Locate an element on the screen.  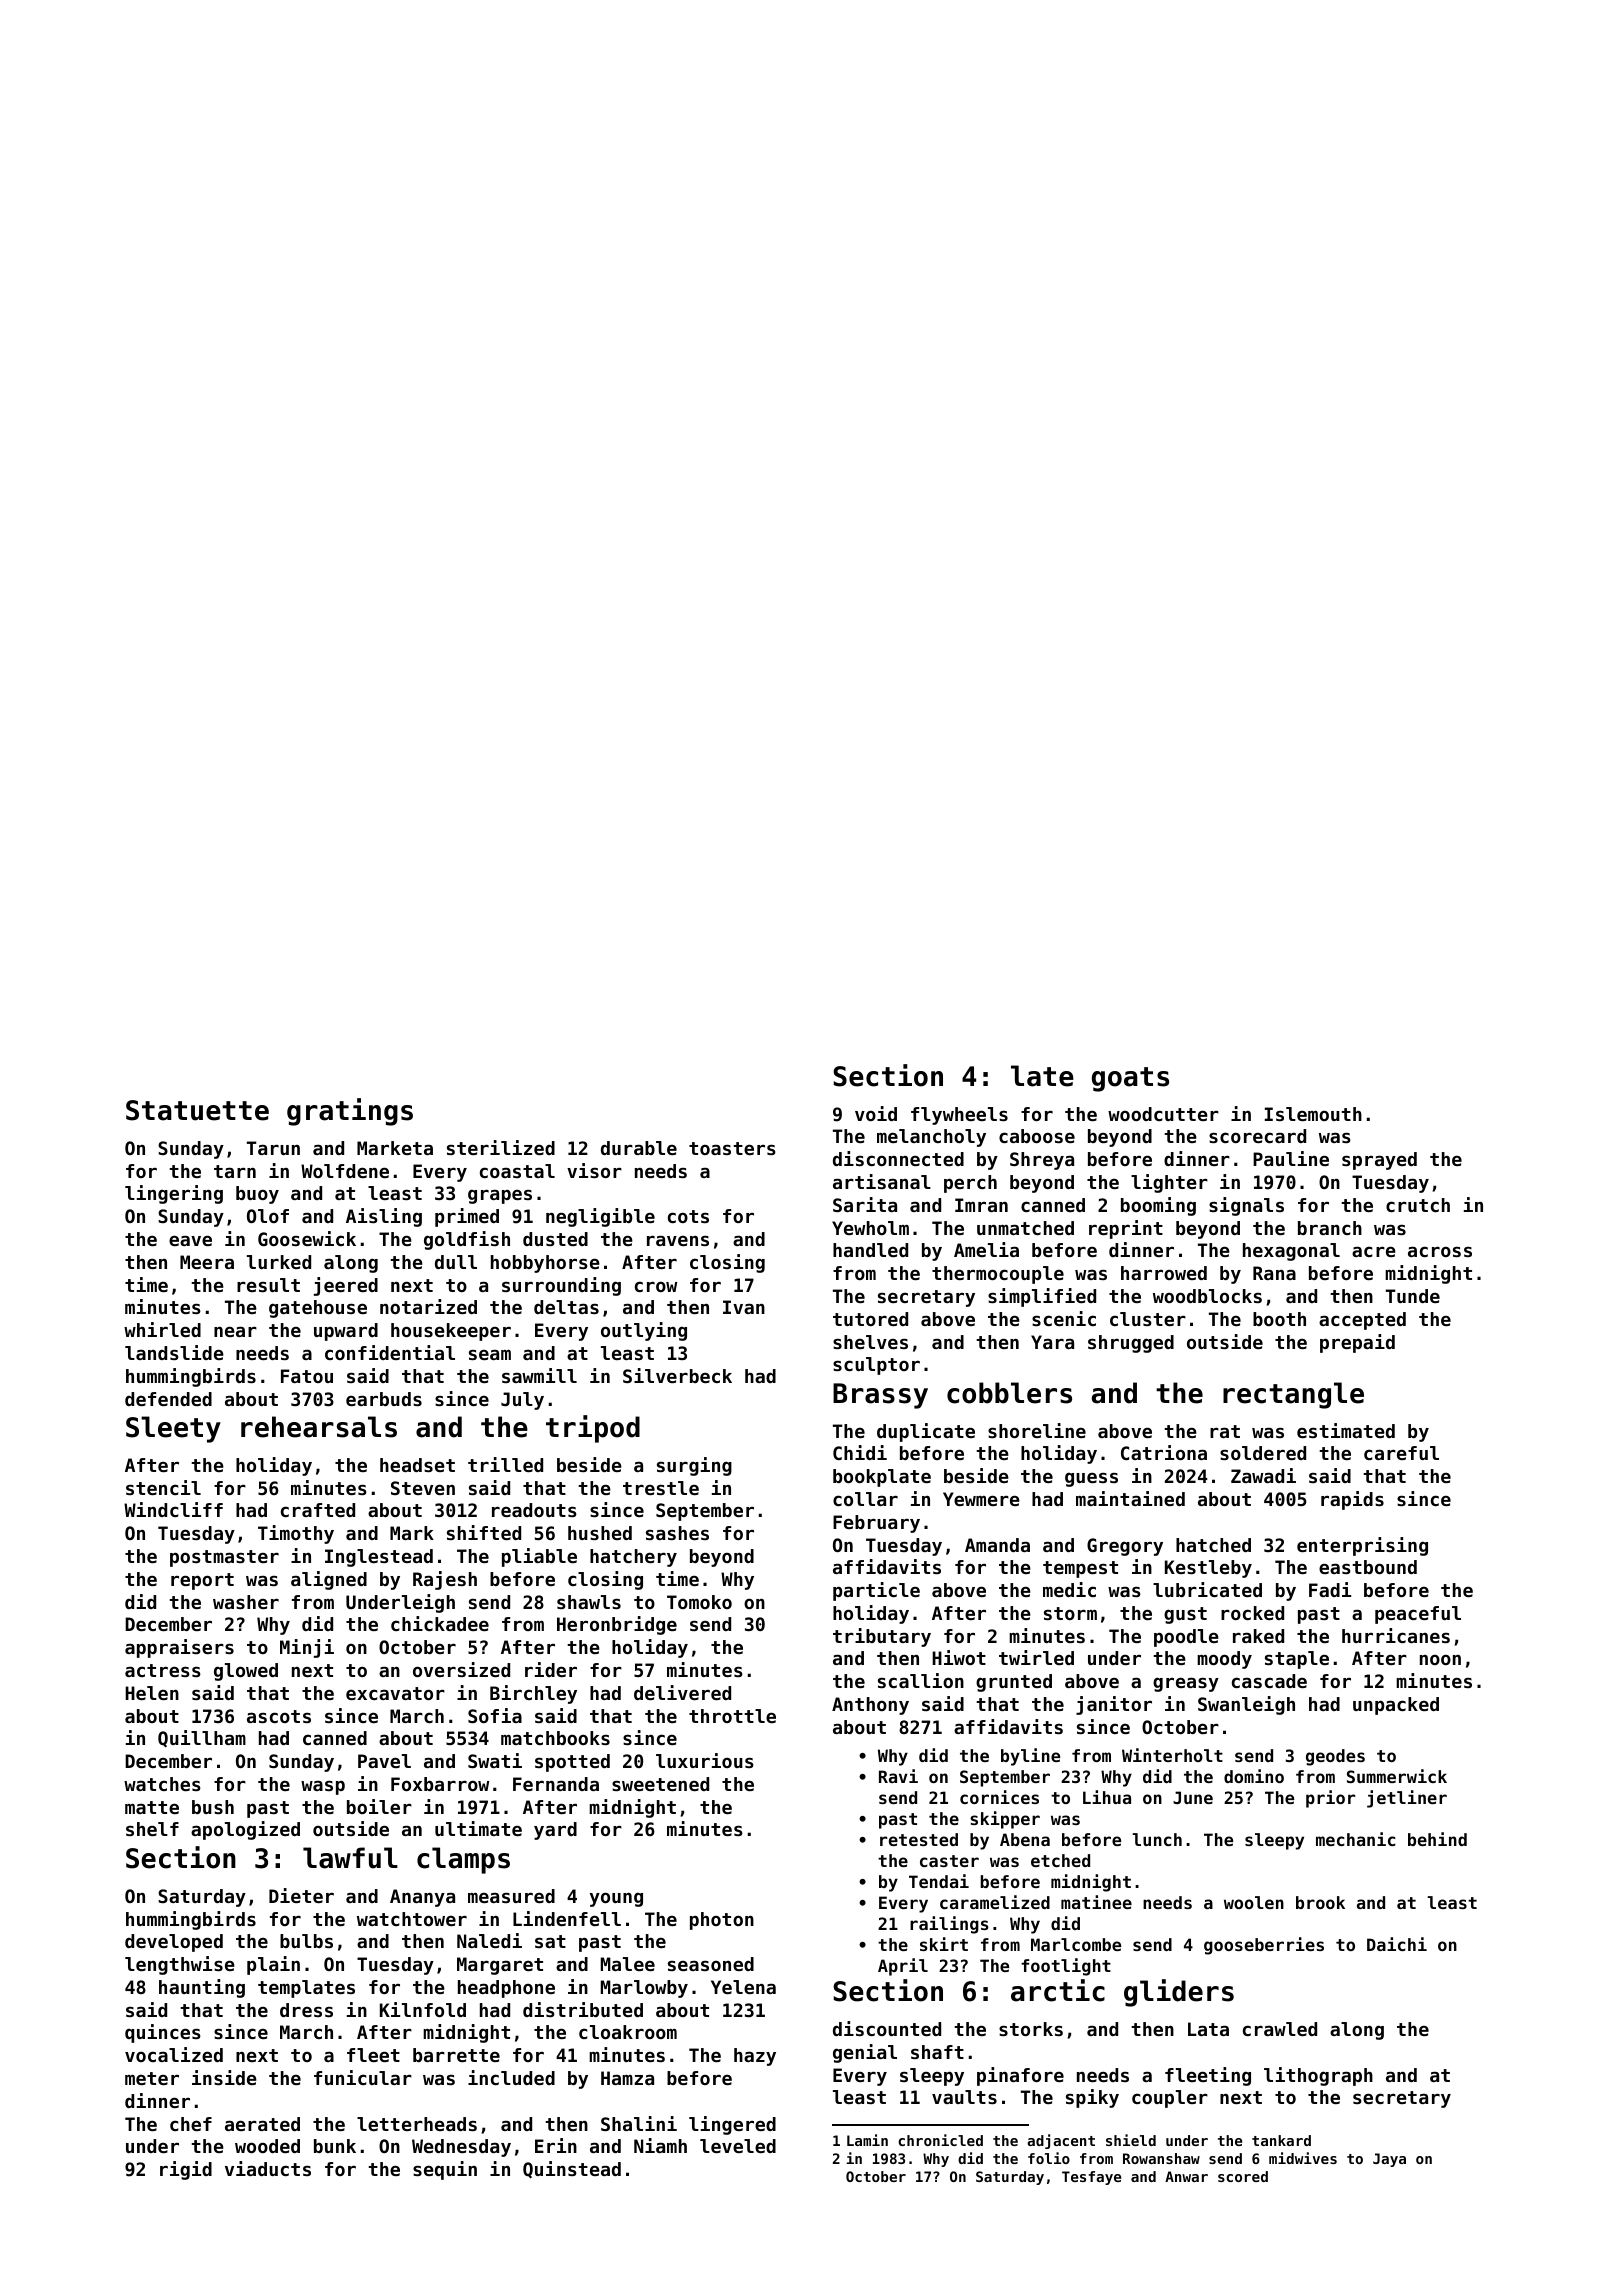
stencil is located at coordinates (163, 1487).
